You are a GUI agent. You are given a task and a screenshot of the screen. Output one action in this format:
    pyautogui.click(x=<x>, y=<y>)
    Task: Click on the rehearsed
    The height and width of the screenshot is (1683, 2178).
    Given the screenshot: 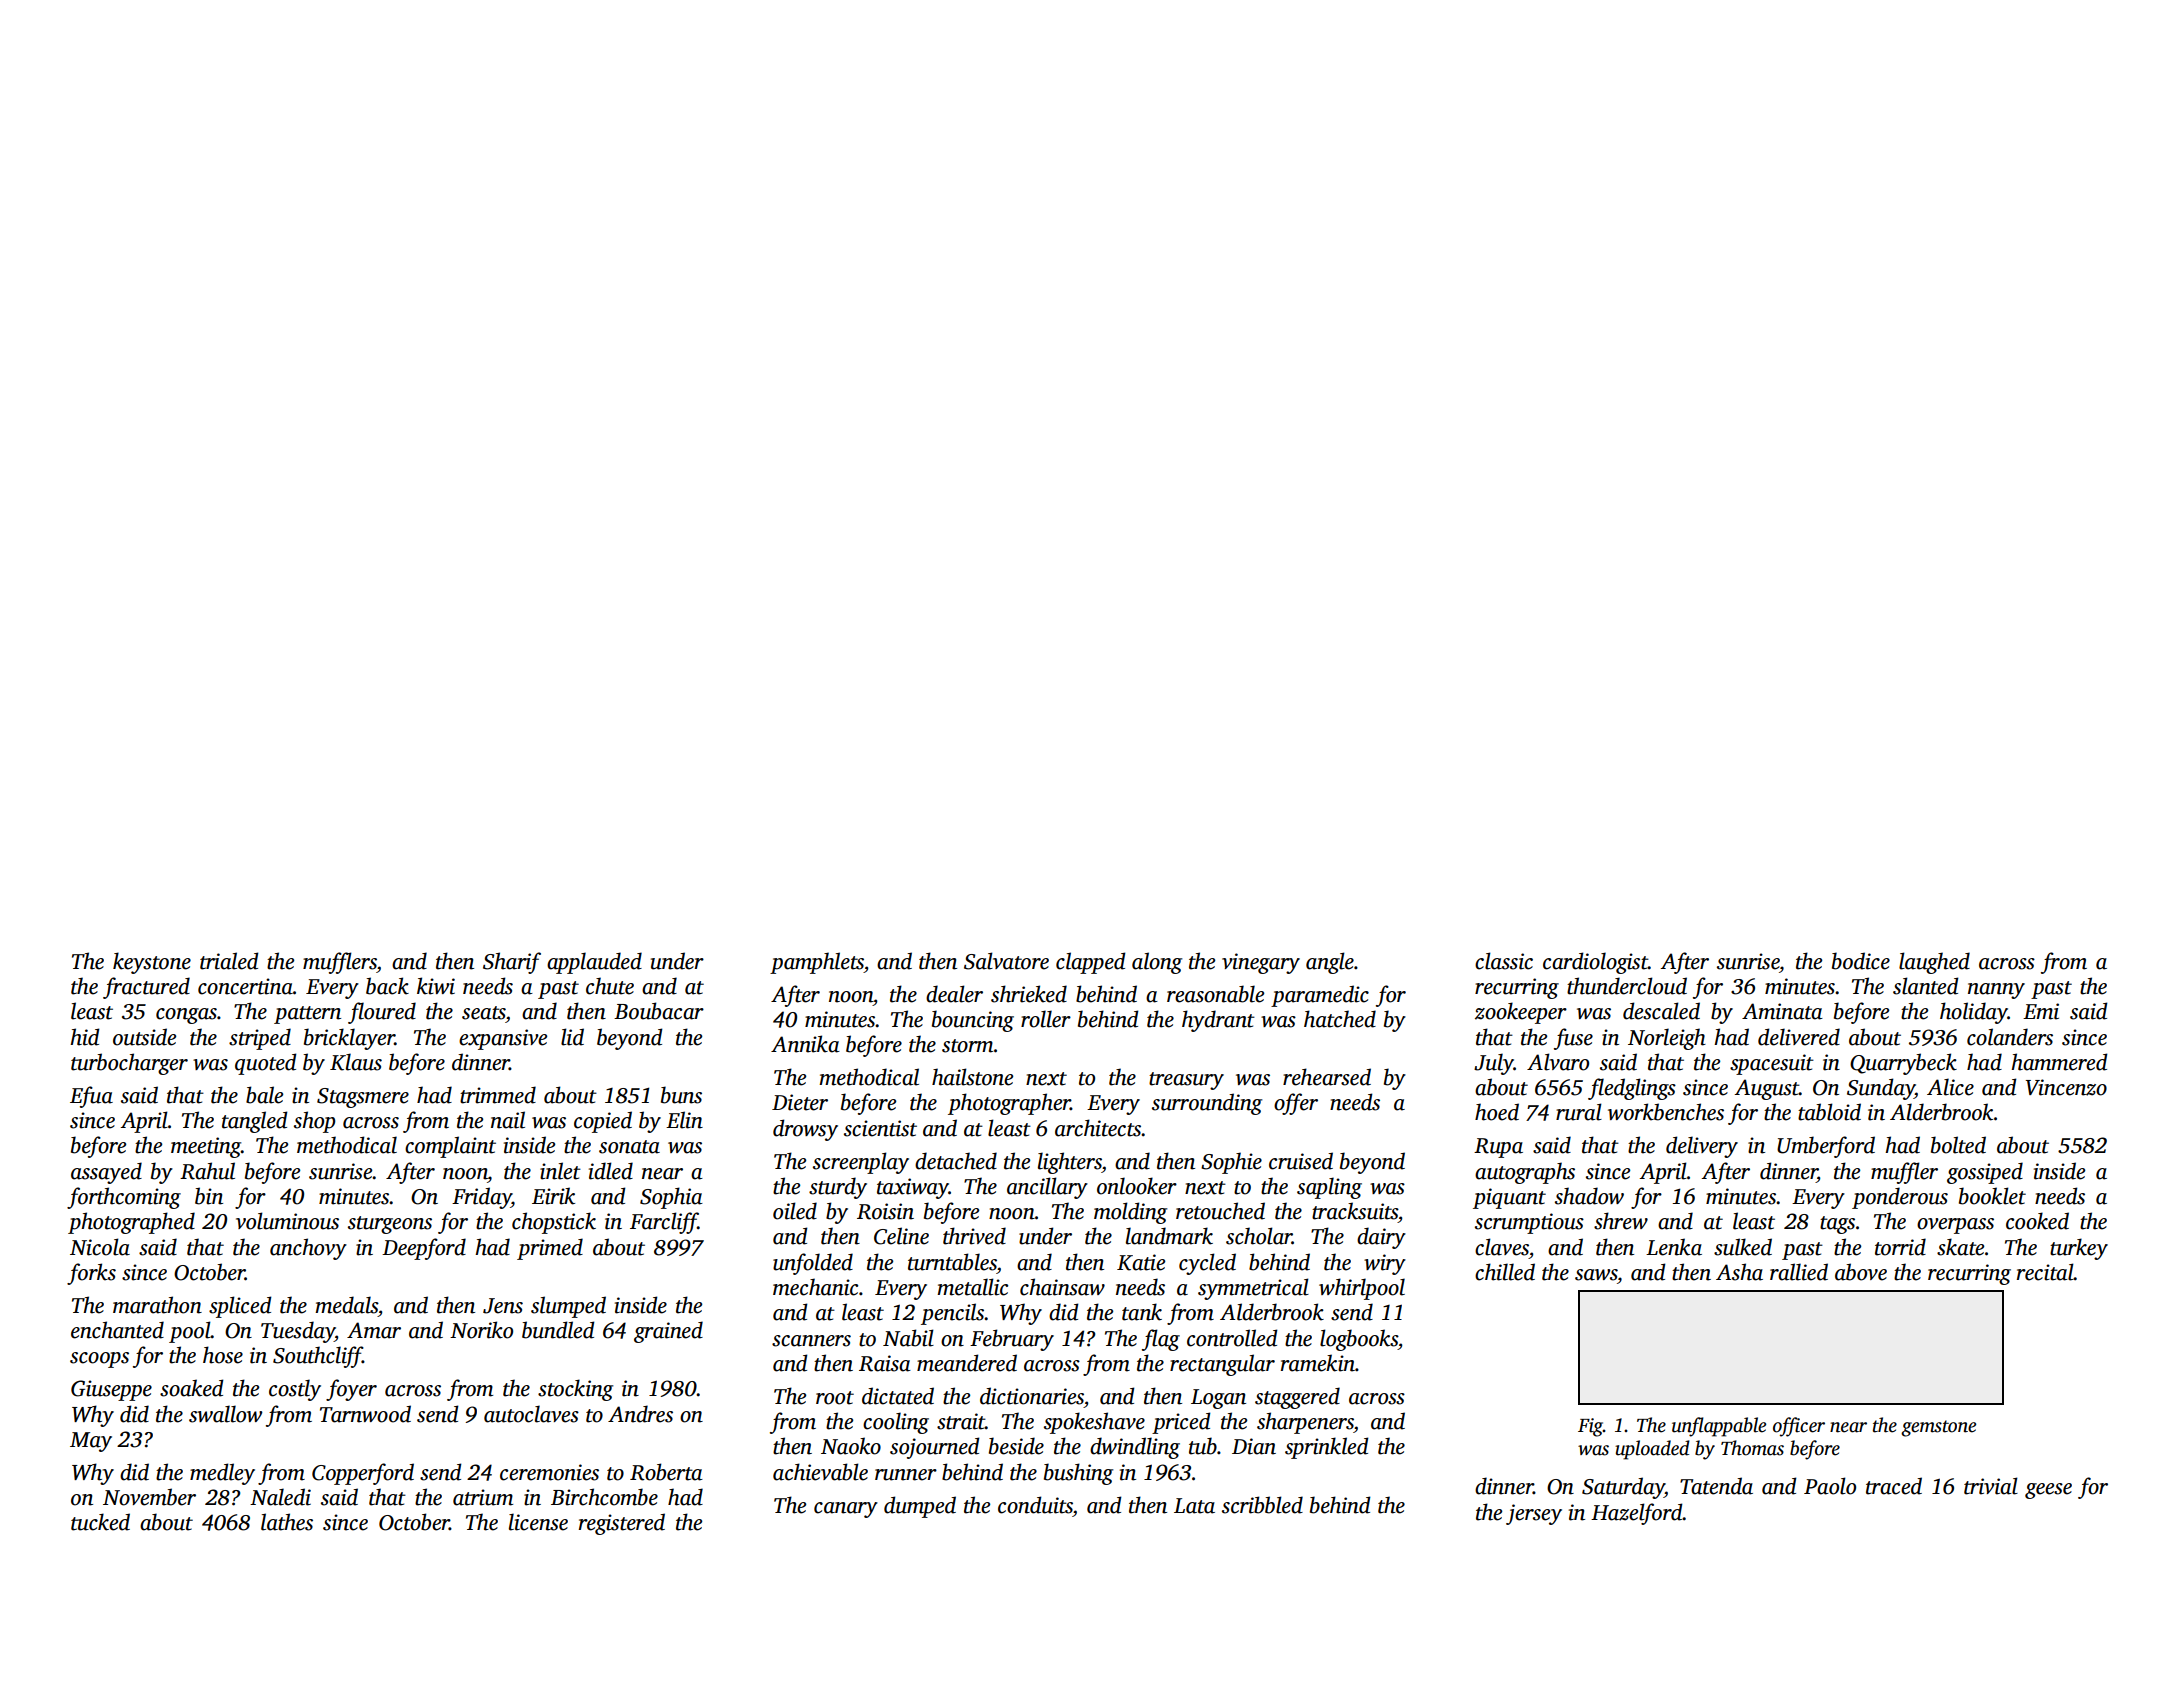 What is the action you would take?
    pyautogui.click(x=1327, y=1077)
